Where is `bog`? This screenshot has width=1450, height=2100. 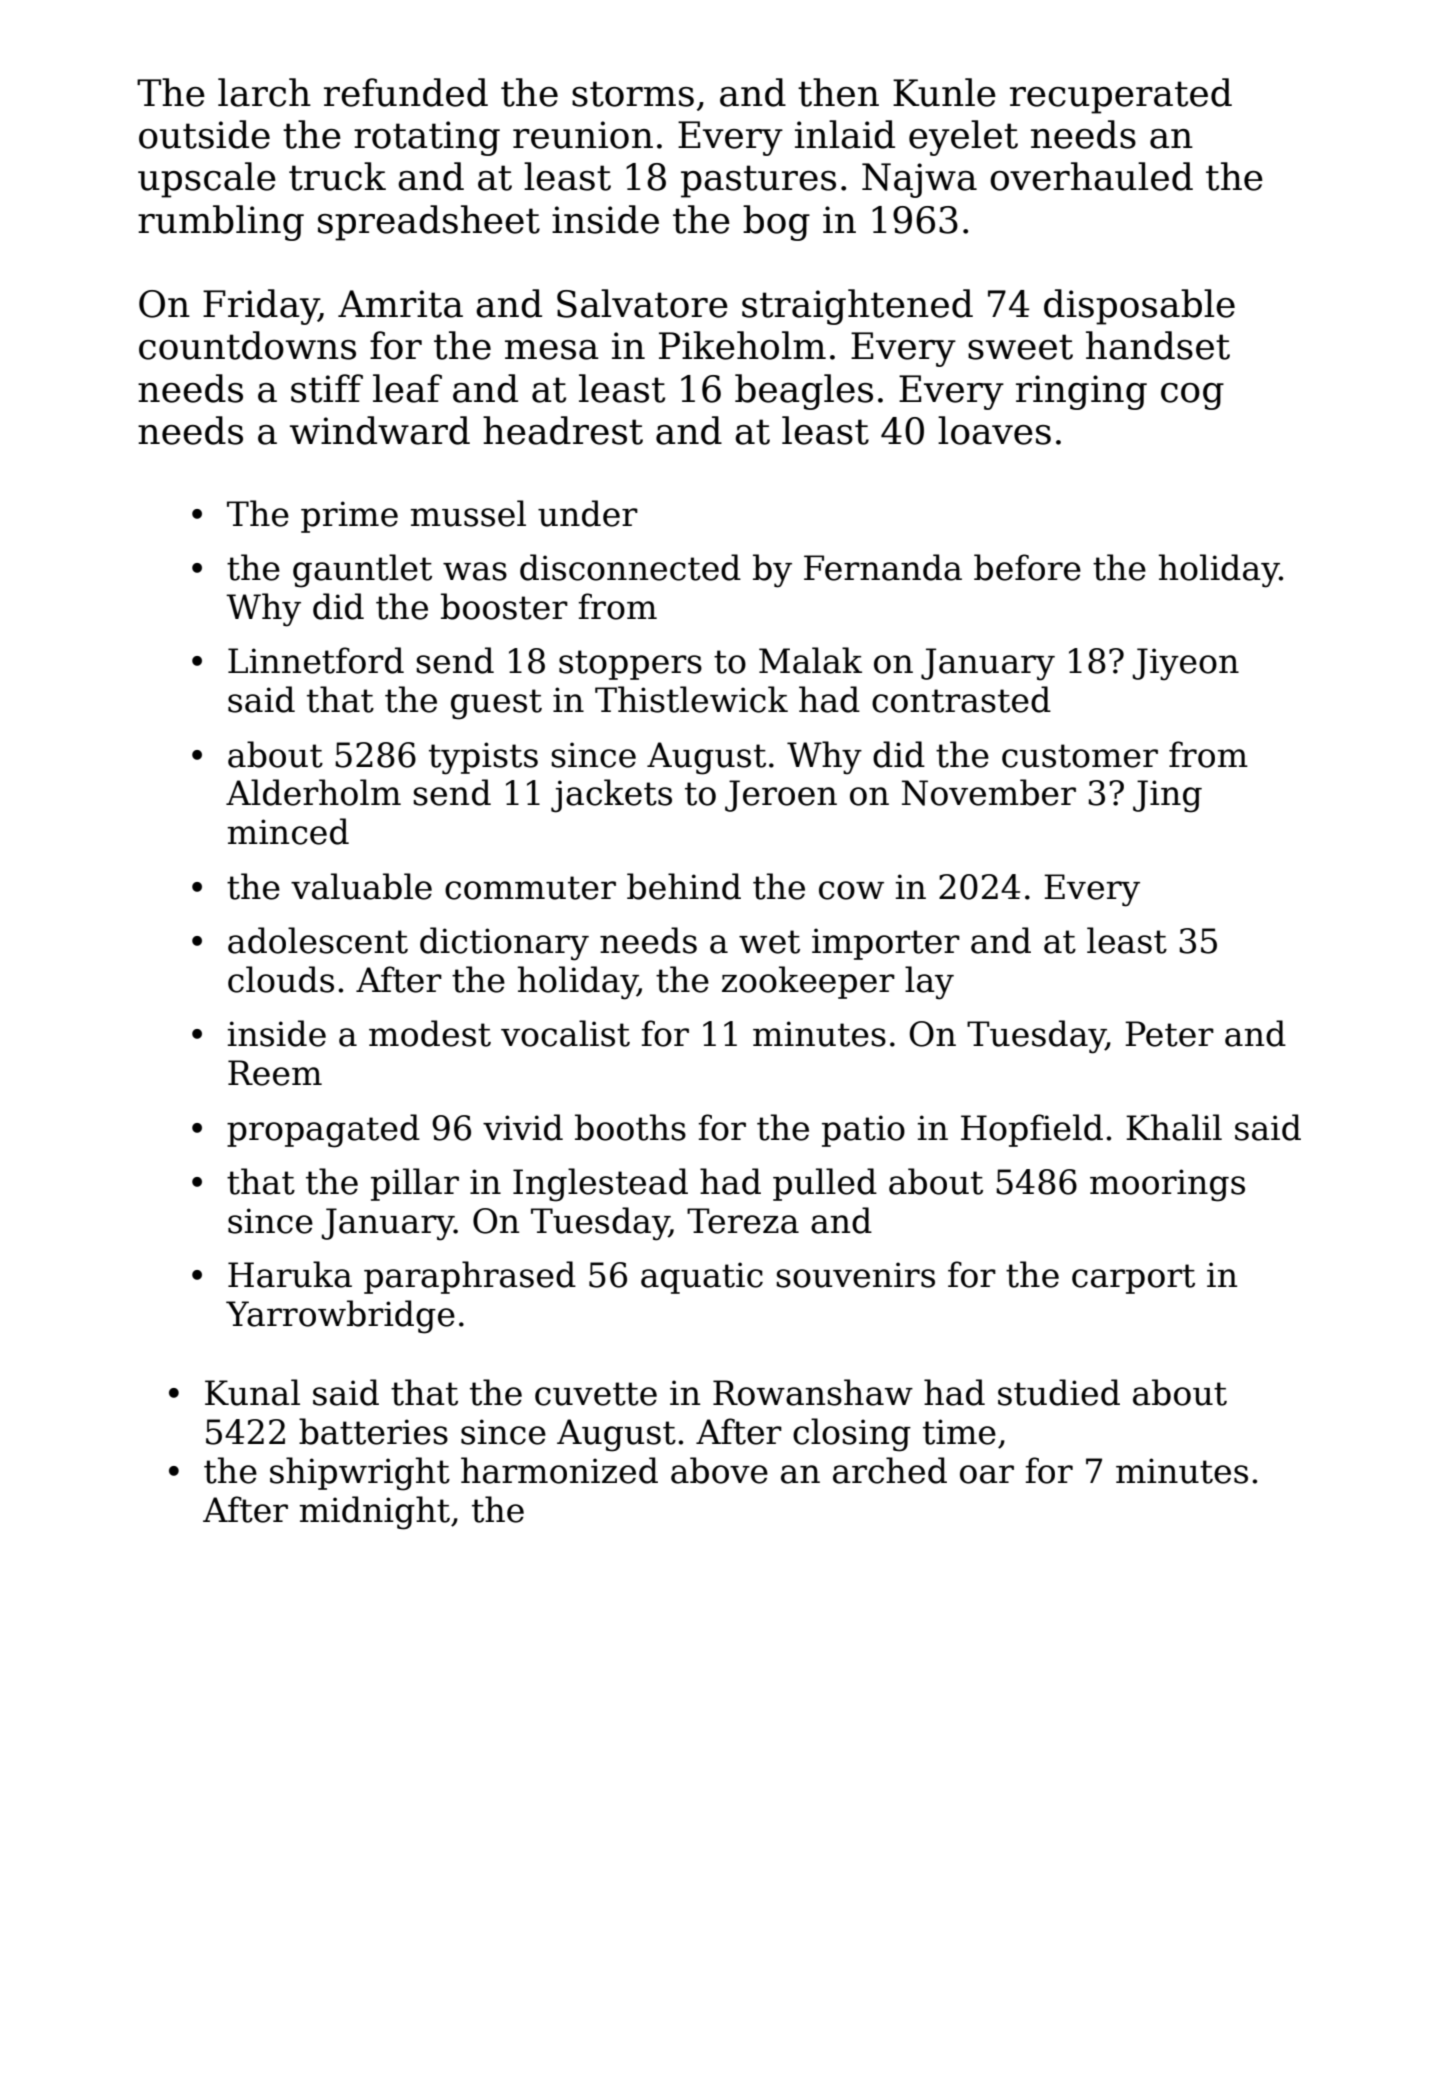
bog is located at coordinates (776, 223).
